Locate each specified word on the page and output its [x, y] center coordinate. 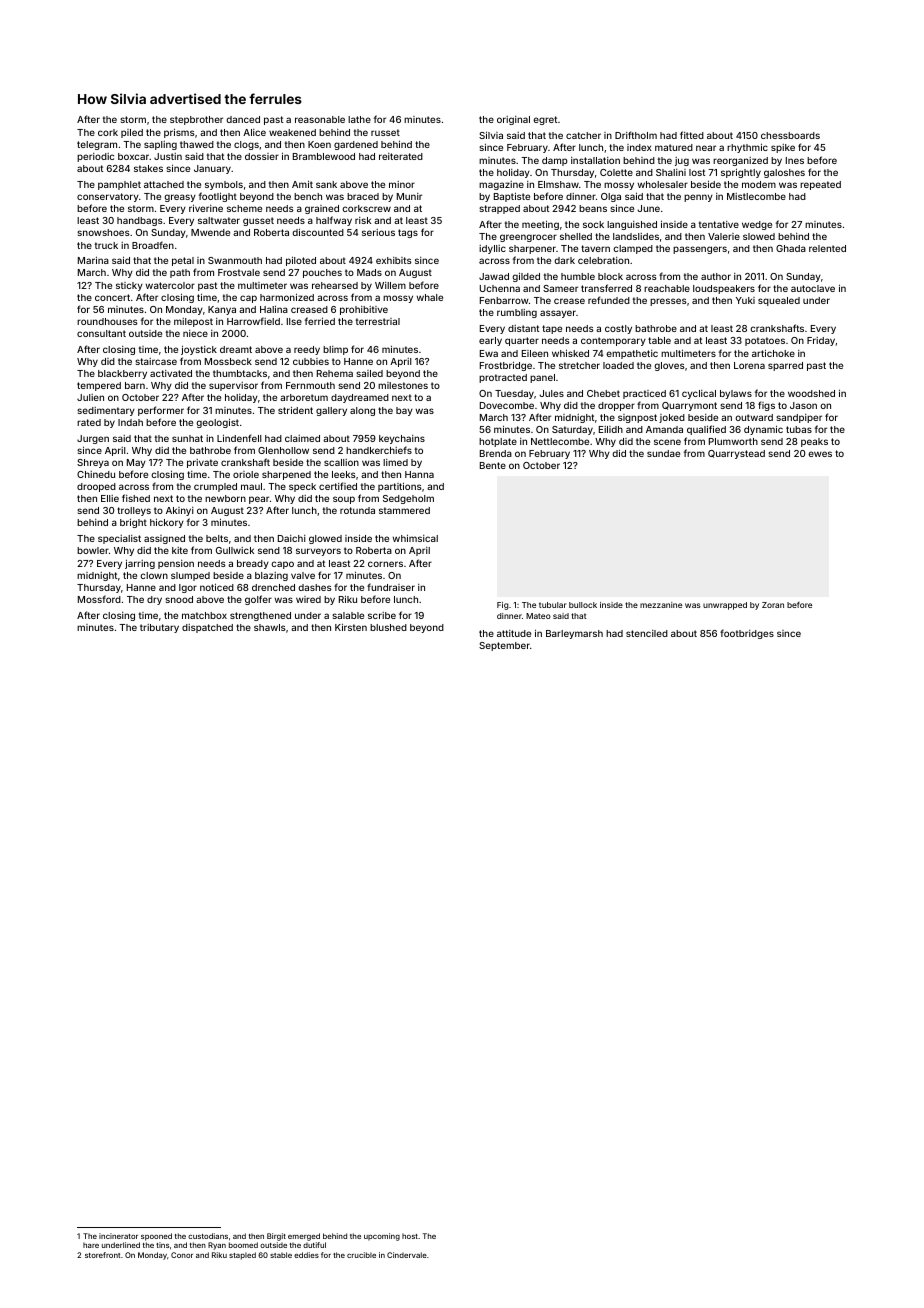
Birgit [276, 1237]
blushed [388, 627]
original [513, 120]
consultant [101, 333]
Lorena [749, 365]
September [504, 646]
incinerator [118, 1236]
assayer [558, 314]
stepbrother [196, 120]
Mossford [99, 599]
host [410, 1236]
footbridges [747, 634]
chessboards [790, 135]
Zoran [773, 605]
